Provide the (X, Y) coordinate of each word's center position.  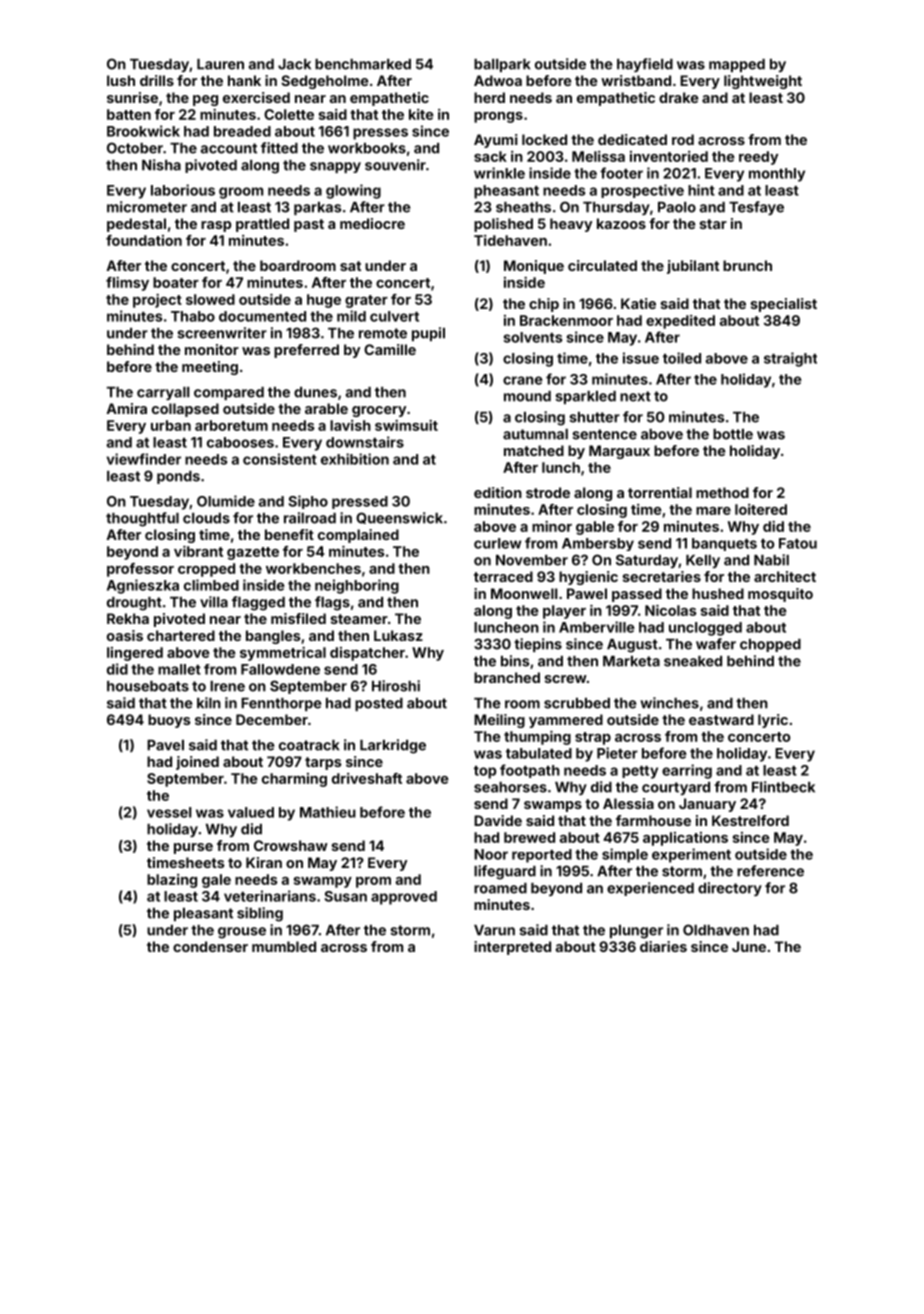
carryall (163, 393)
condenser (210, 946)
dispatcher (367, 654)
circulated (602, 265)
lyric (773, 721)
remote (383, 333)
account (229, 148)
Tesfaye (756, 208)
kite (421, 114)
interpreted (512, 948)
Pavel (165, 745)
